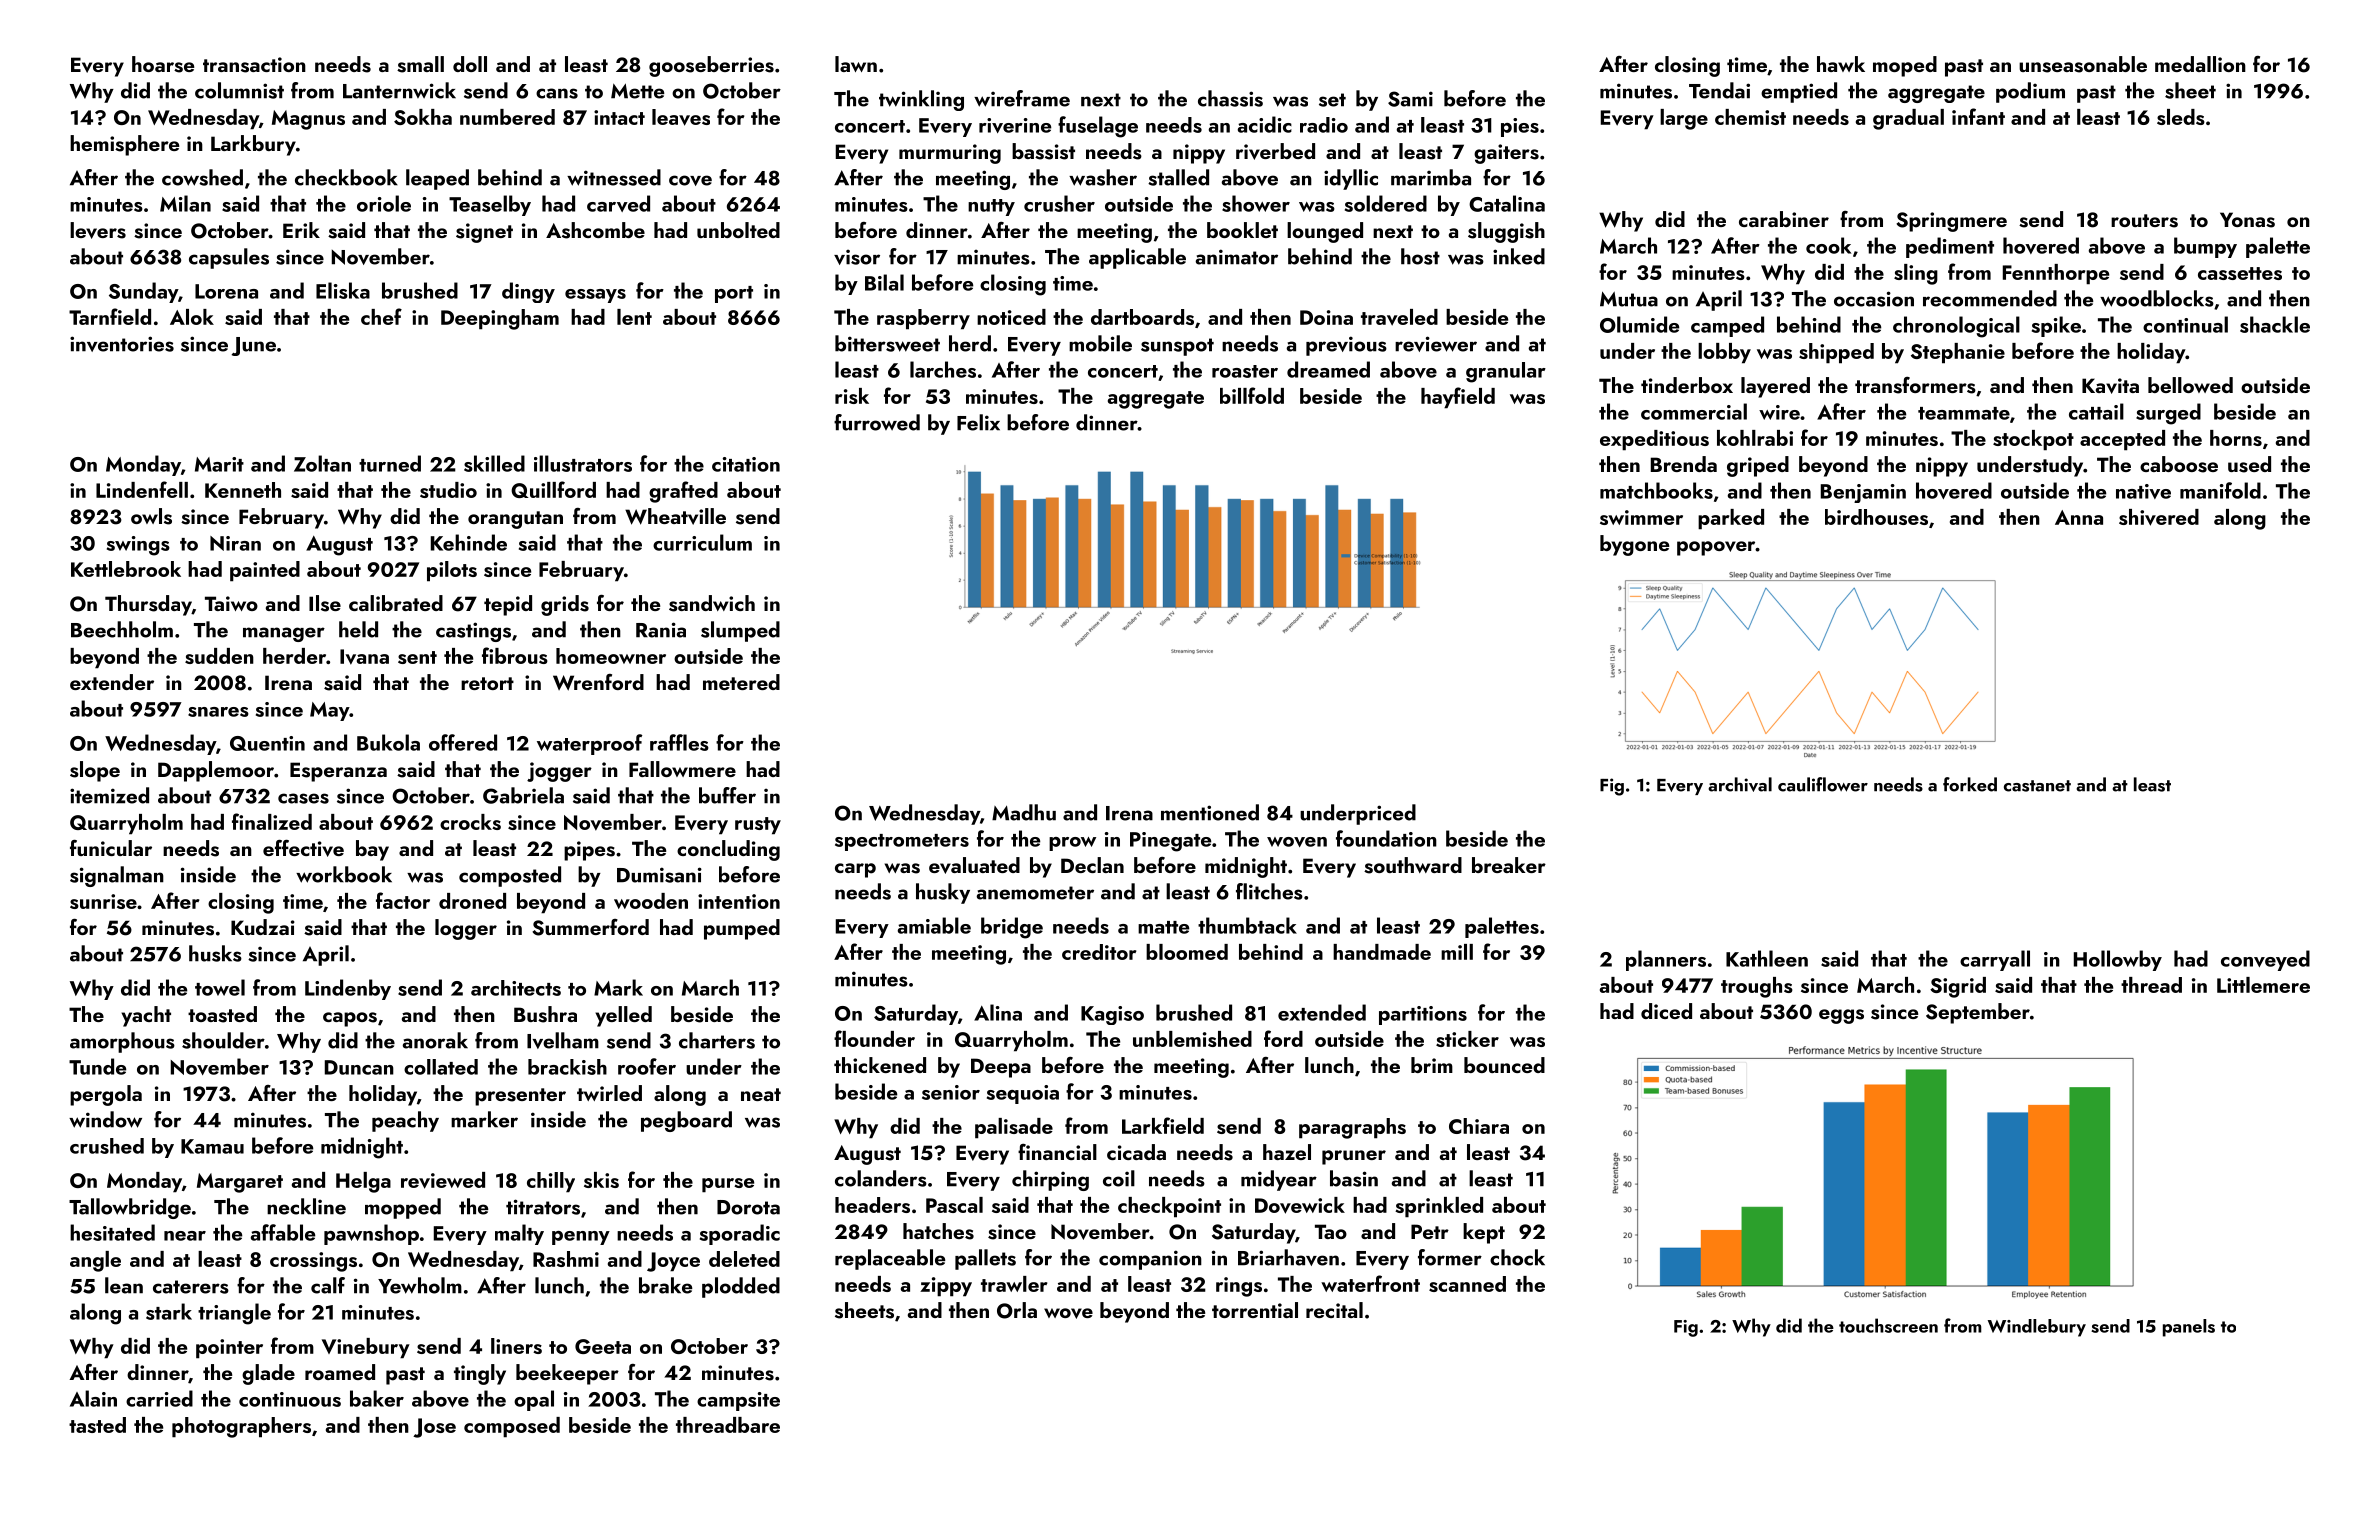 The height and width of the page is (1540, 2380). I want to click on window, so click(105, 1119).
